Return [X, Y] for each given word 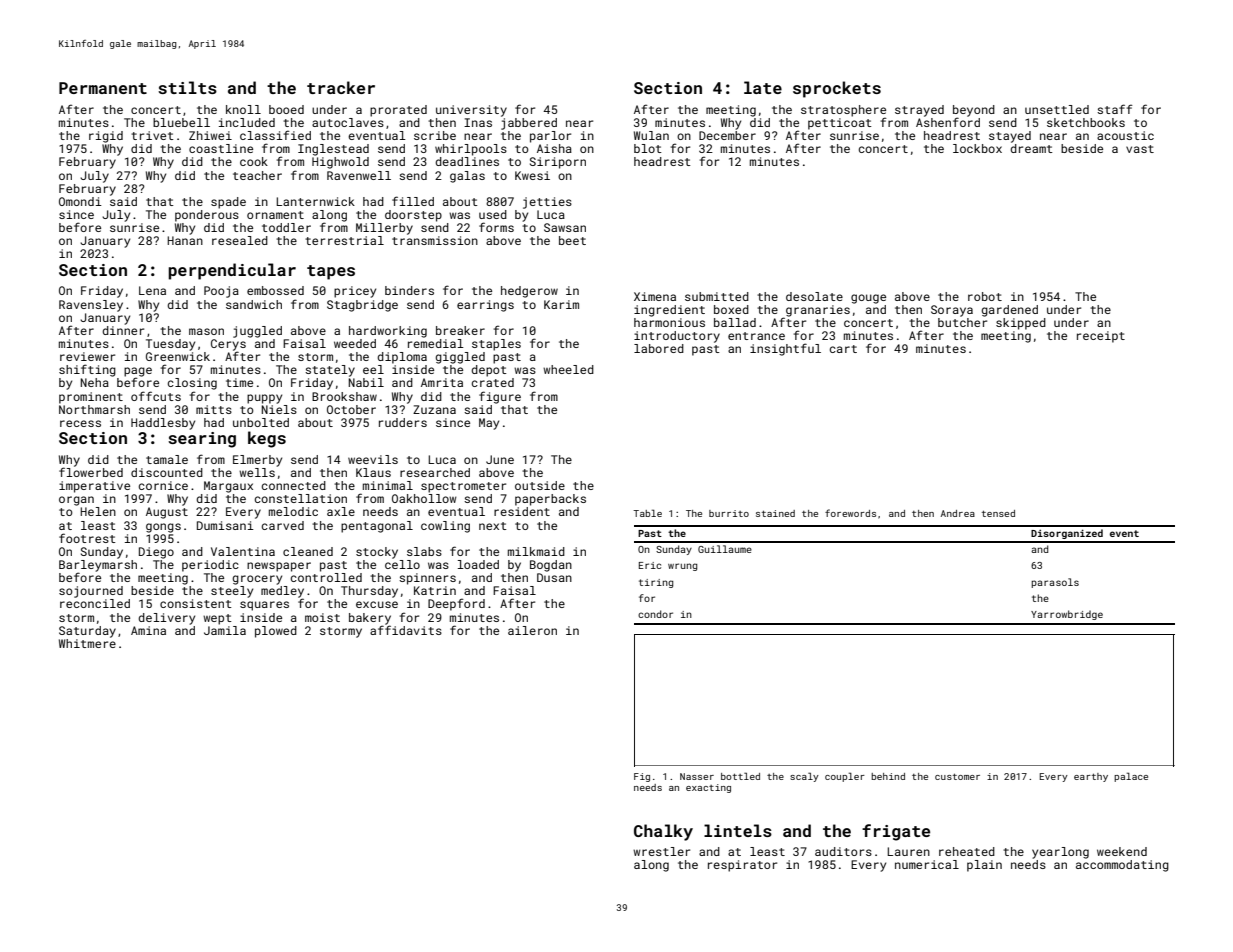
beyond [974, 111]
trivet [152, 135]
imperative [94, 487]
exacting [708, 788]
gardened [1009, 311]
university [471, 111]
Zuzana [434, 409]
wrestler [661, 851]
